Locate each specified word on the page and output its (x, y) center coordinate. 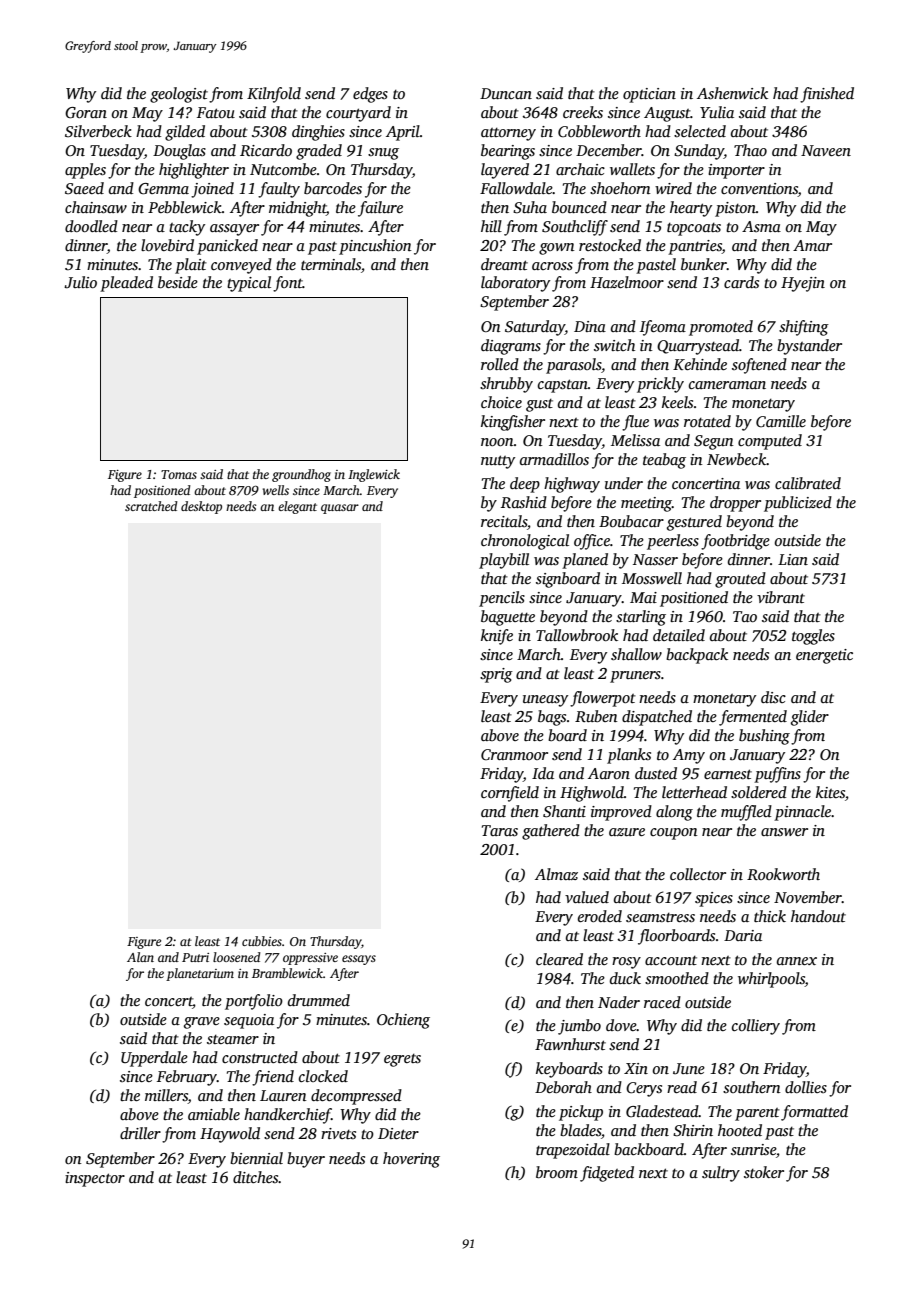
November (808, 897)
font (288, 284)
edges (370, 95)
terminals (331, 264)
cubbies (262, 941)
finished (827, 95)
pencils (502, 599)
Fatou (216, 112)
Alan (140, 957)
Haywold (230, 1135)
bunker (704, 264)
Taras (500, 831)
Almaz (556, 874)
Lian (793, 559)
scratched (151, 506)
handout (818, 916)
